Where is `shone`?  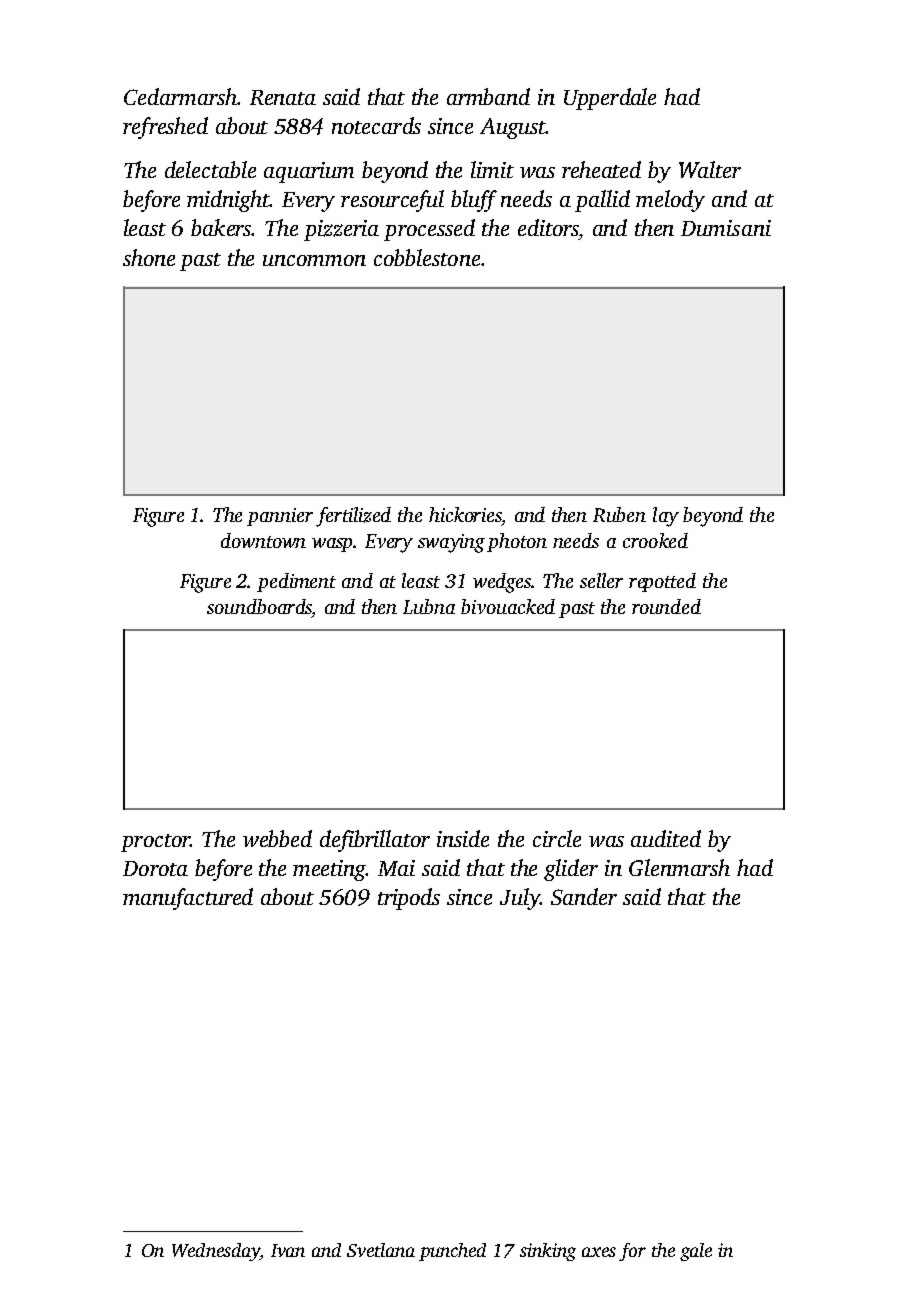
shone is located at coordinates (149, 257).
